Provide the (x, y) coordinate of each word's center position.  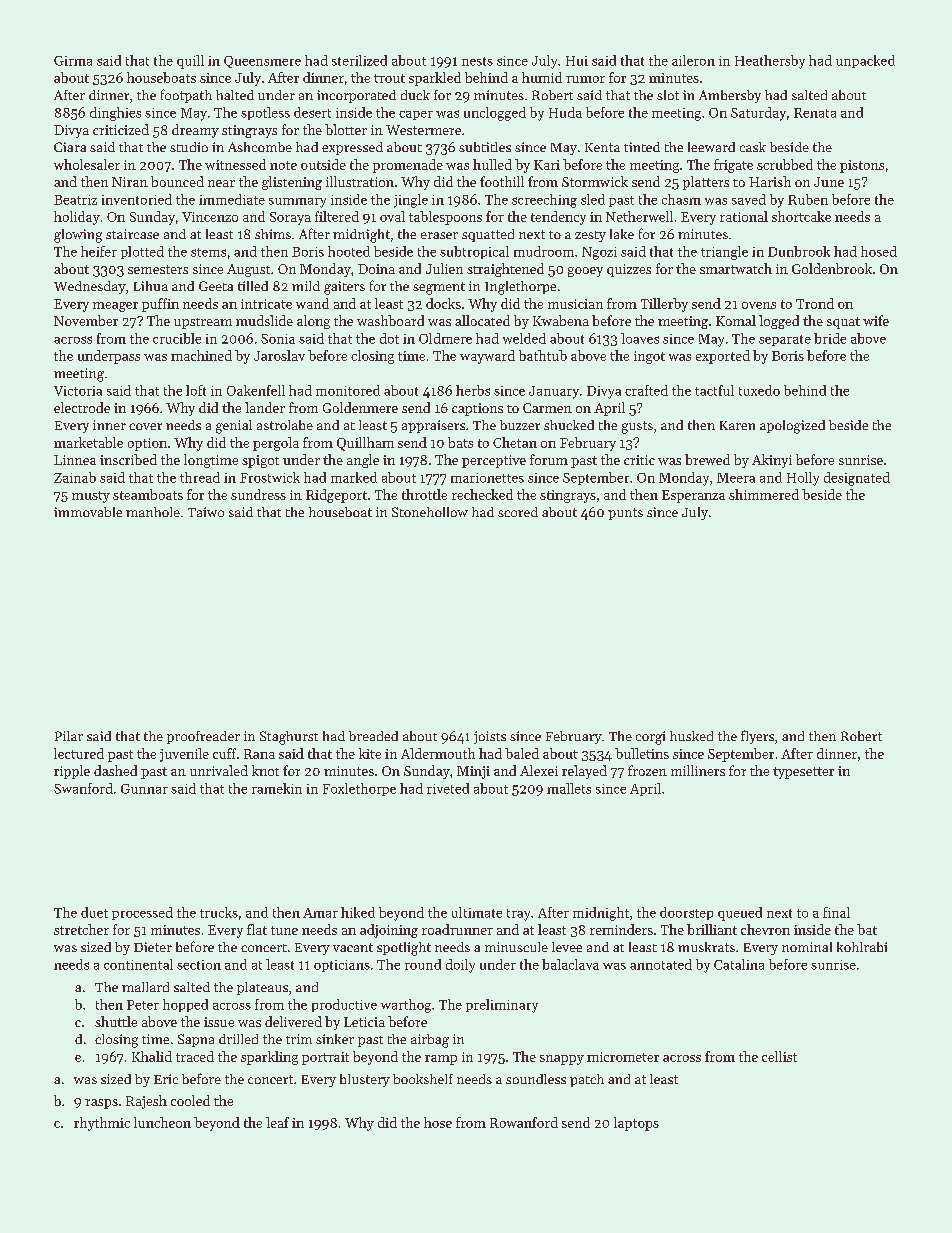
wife (876, 320)
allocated (482, 320)
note (283, 165)
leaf (277, 1122)
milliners (698, 770)
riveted (448, 788)
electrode (82, 407)
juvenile (184, 755)
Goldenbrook (832, 268)
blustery (365, 1080)
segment (439, 288)
